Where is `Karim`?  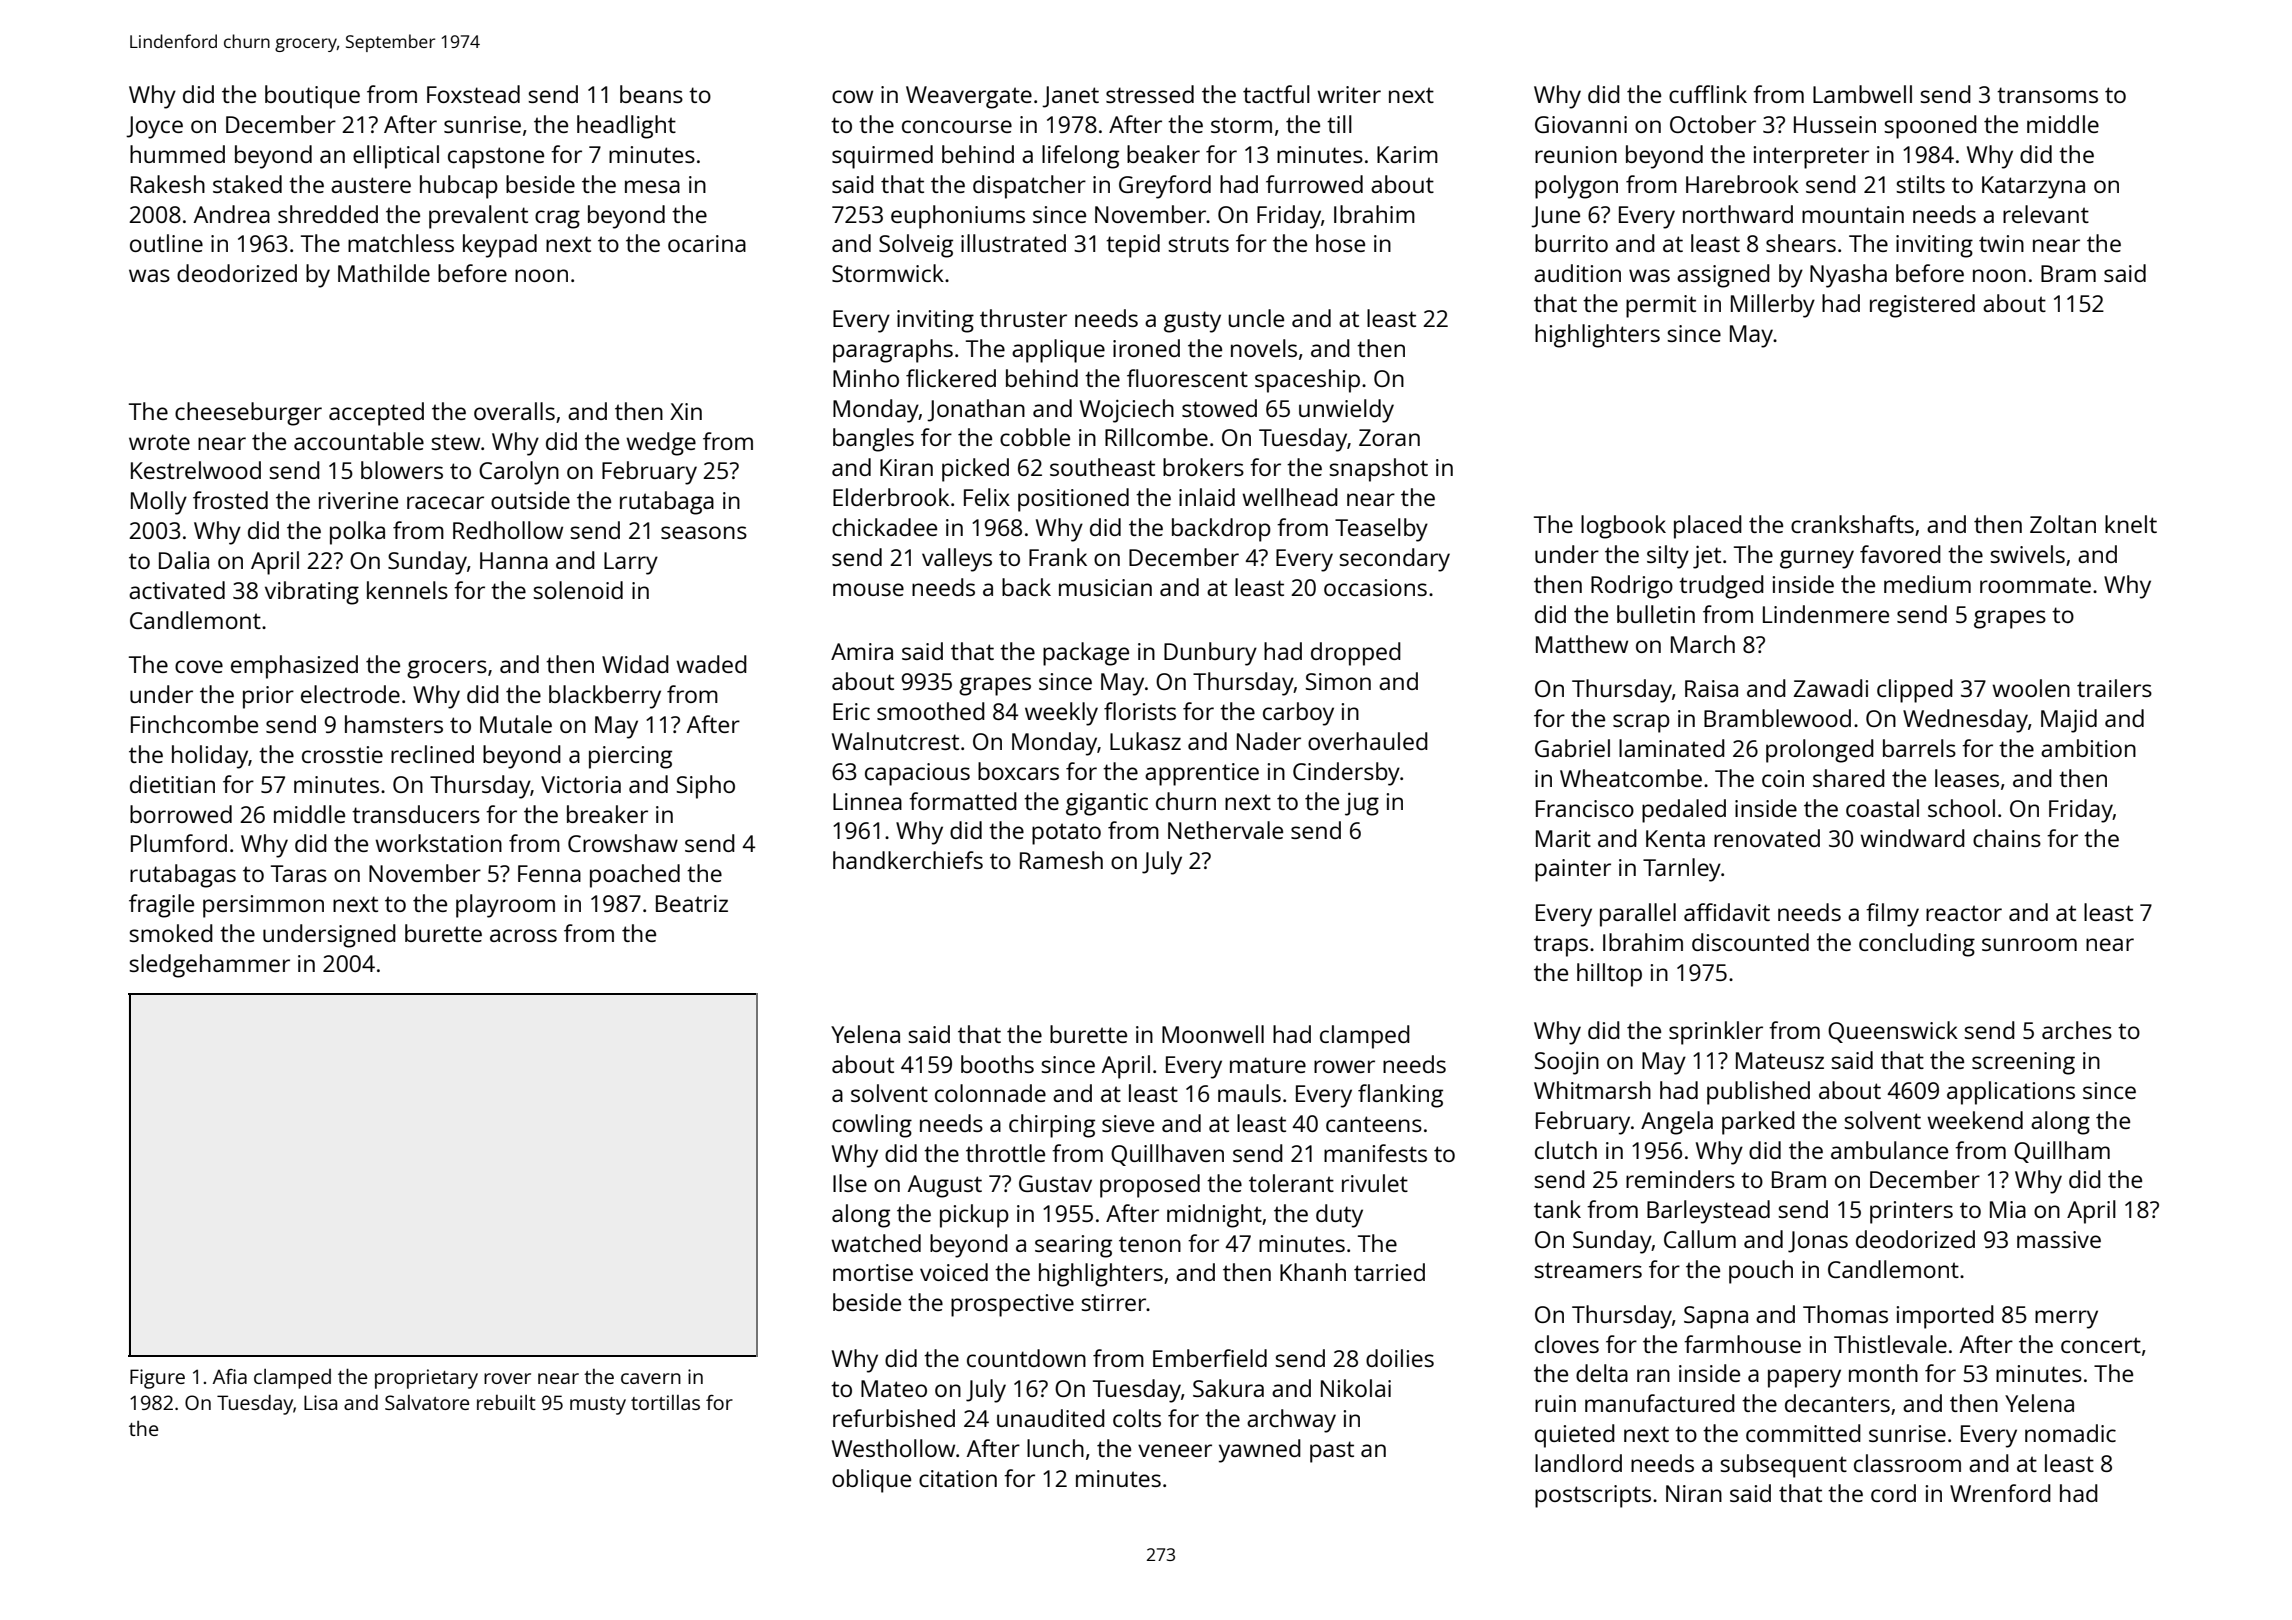
Karim is located at coordinates (1407, 154).
